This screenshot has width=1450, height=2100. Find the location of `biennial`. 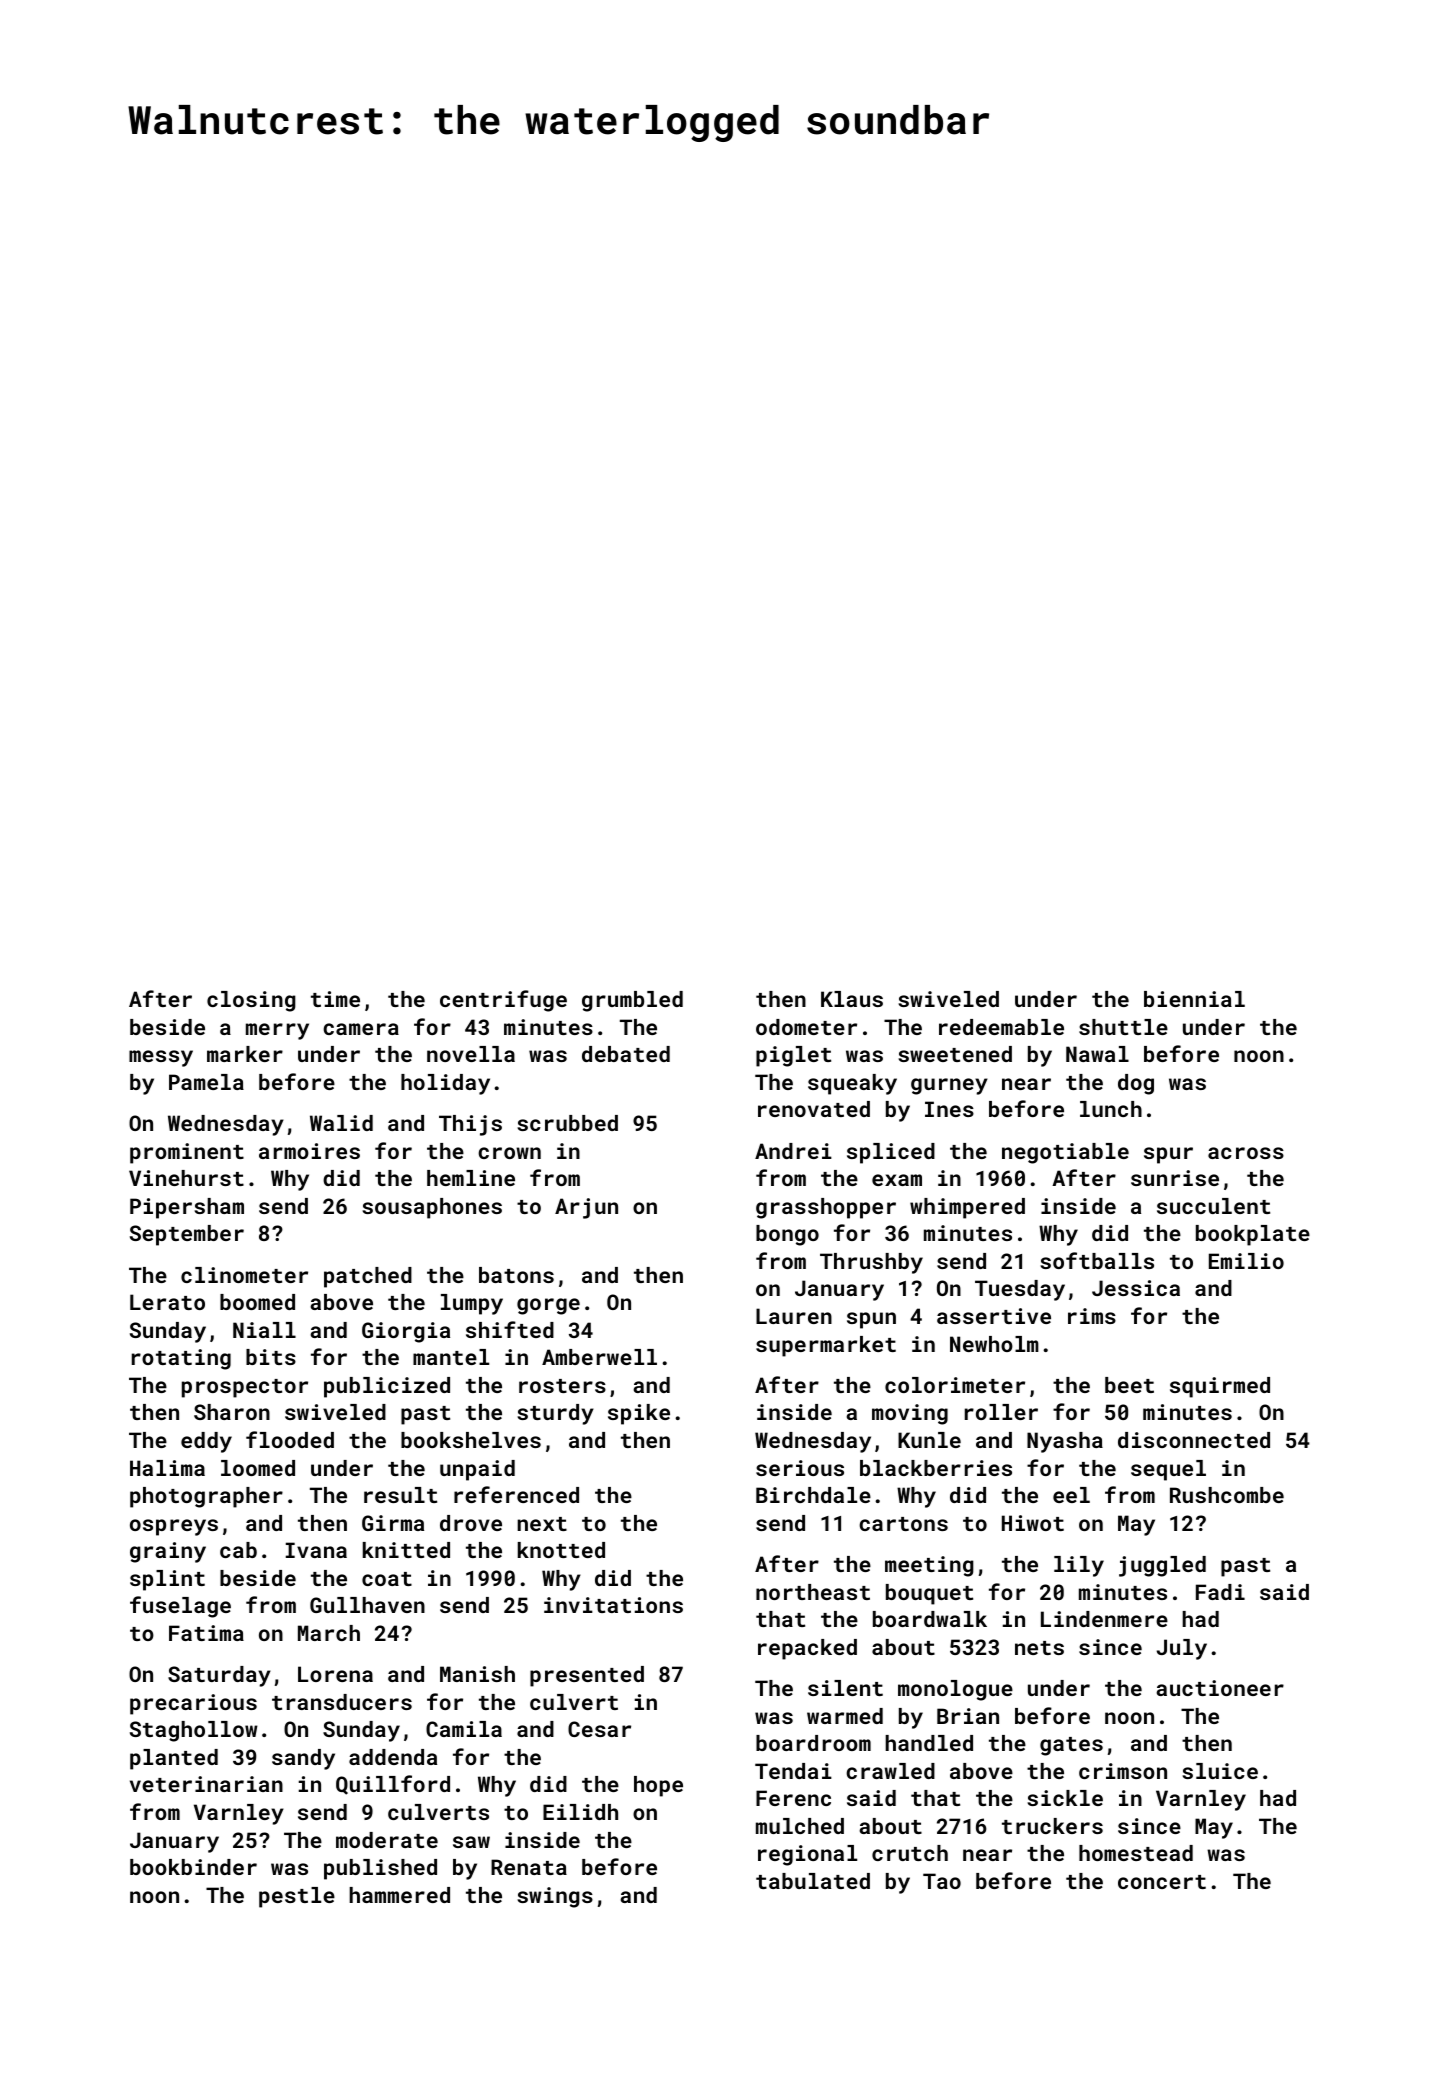

biennial is located at coordinates (1194, 999).
